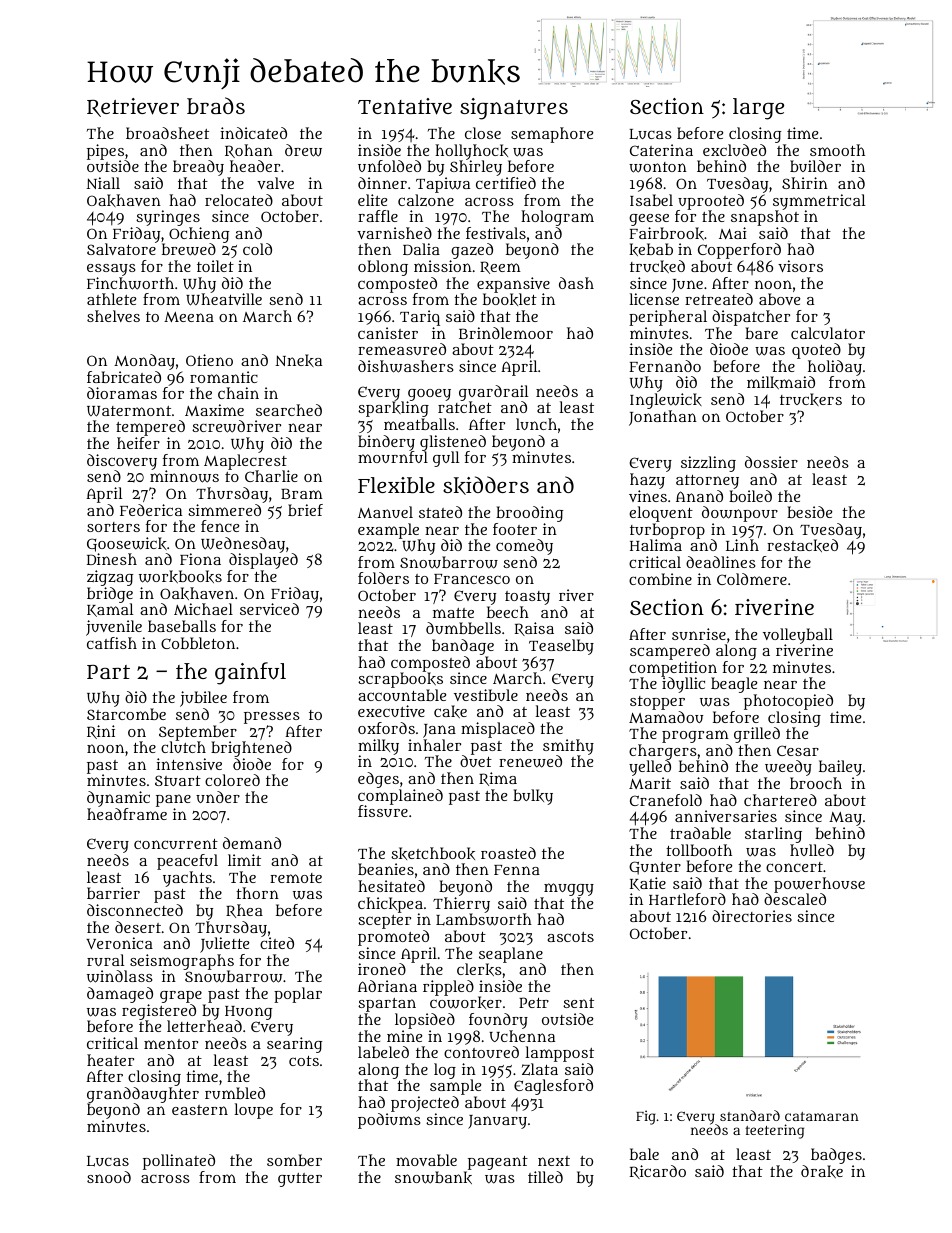  What do you see at coordinates (405, 106) in the screenshot?
I see `Tentative` at bounding box center [405, 106].
